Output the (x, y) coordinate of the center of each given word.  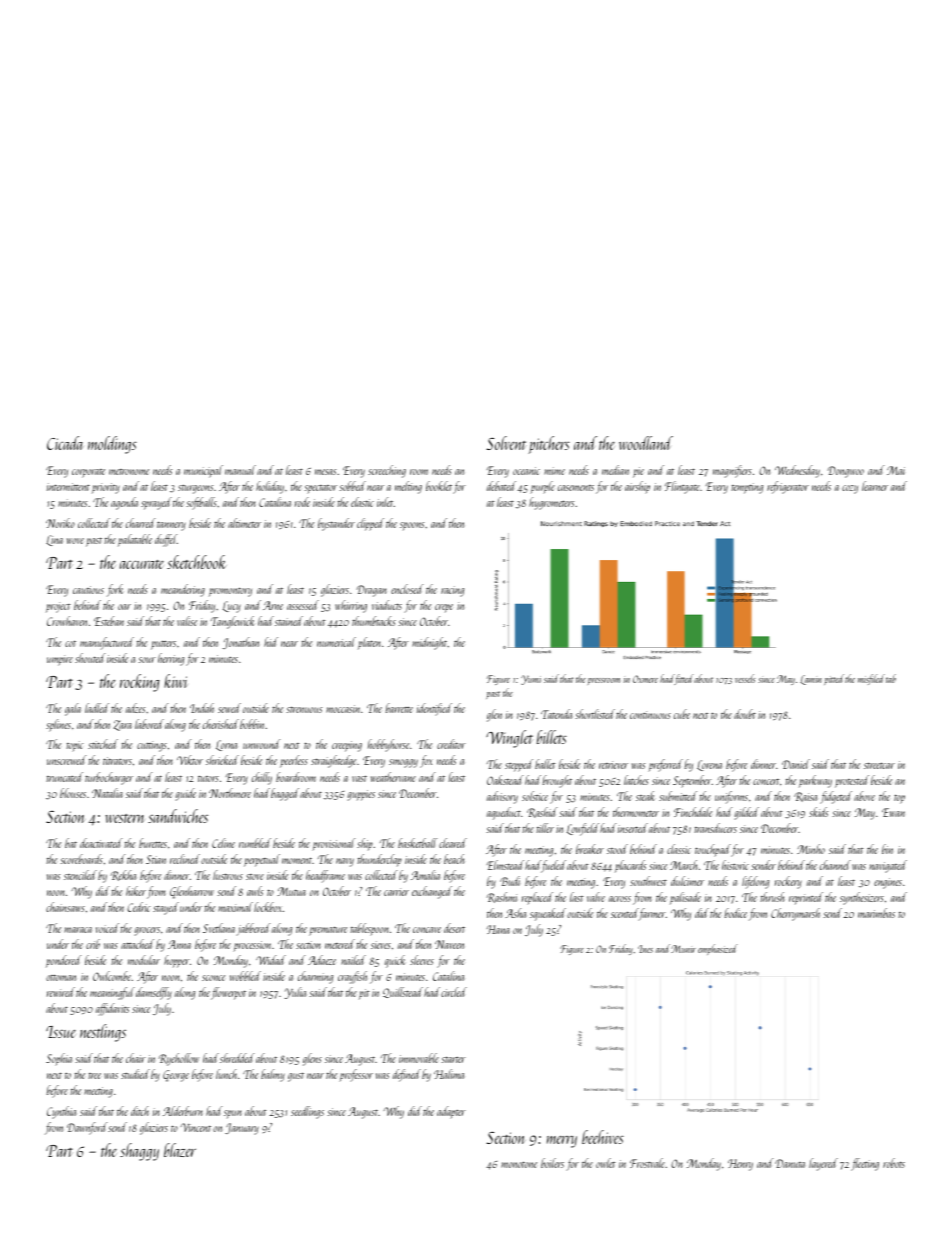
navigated (888, 866)
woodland (646, 443)
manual (240, 470)
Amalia (425, 875)
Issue (61, 1032)
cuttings (152, 746)
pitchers (549, 445)
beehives (603, 1137)
